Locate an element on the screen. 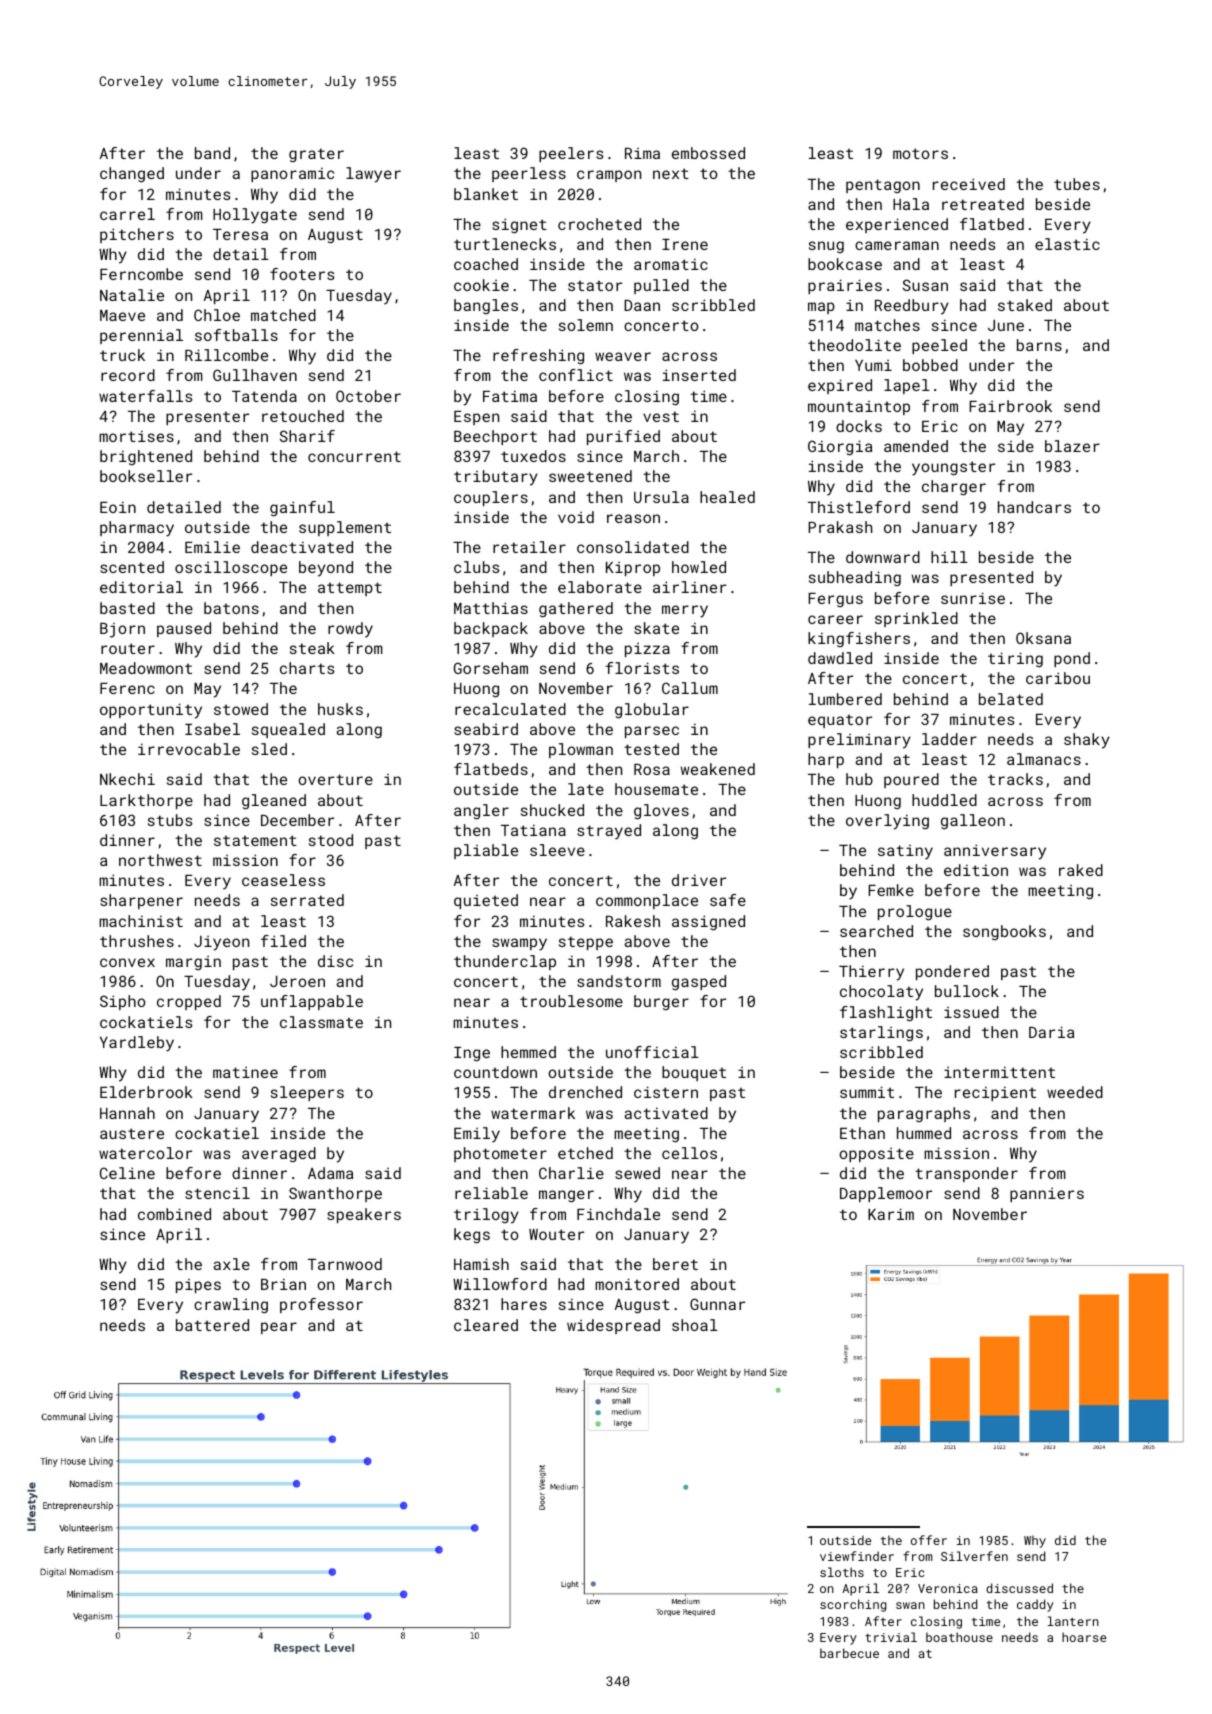 The image size is (1212, 1714). embossed is located at coordinates (708, 153).
